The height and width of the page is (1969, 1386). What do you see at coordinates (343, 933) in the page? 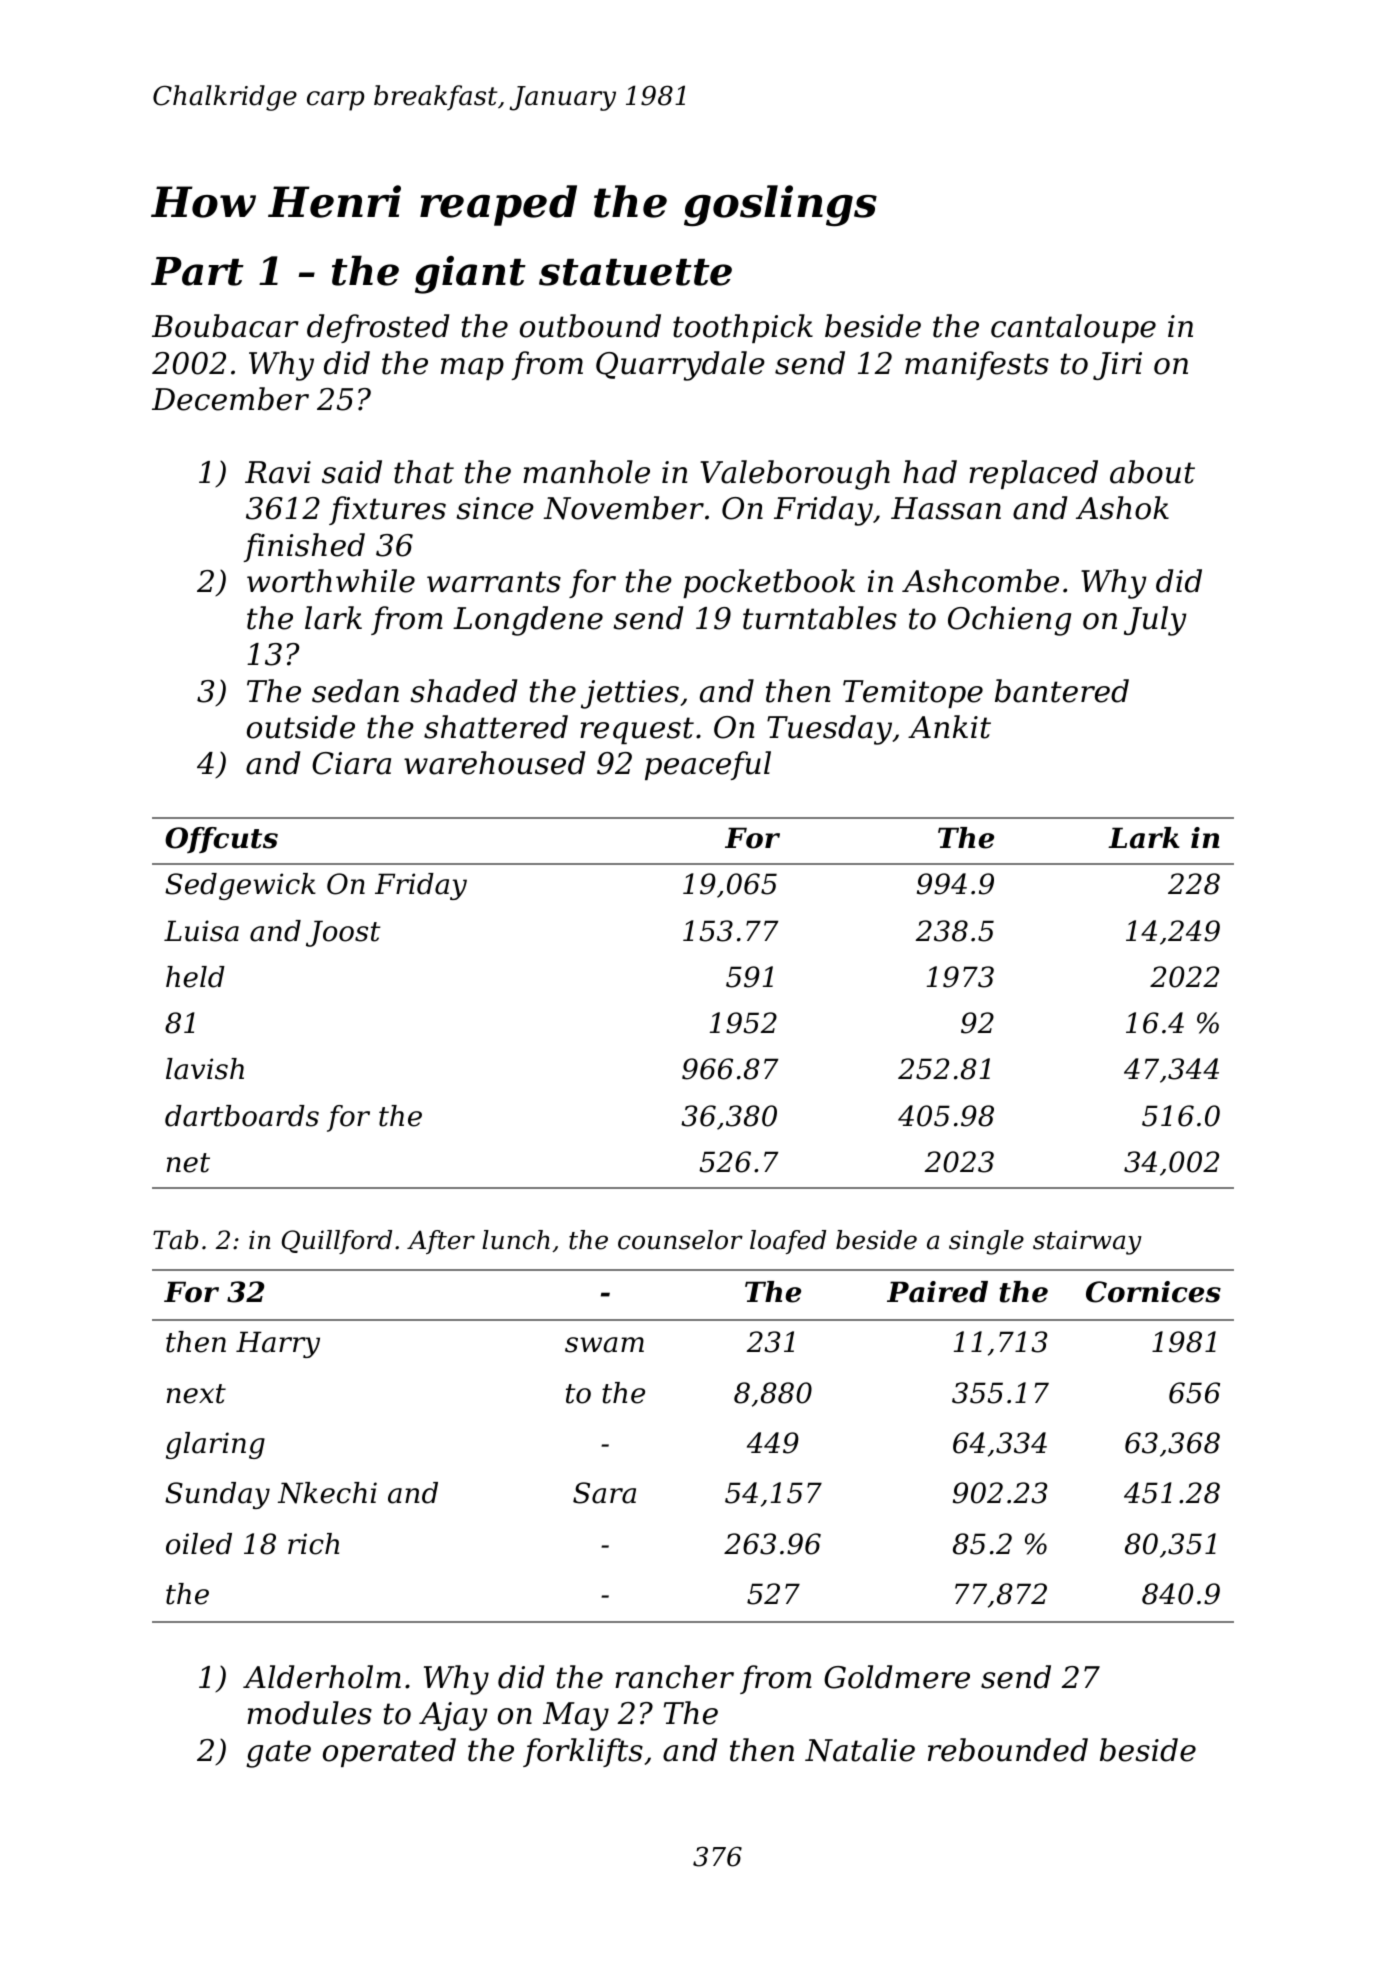
I see `Joost` at bounding box center [343, 933].
